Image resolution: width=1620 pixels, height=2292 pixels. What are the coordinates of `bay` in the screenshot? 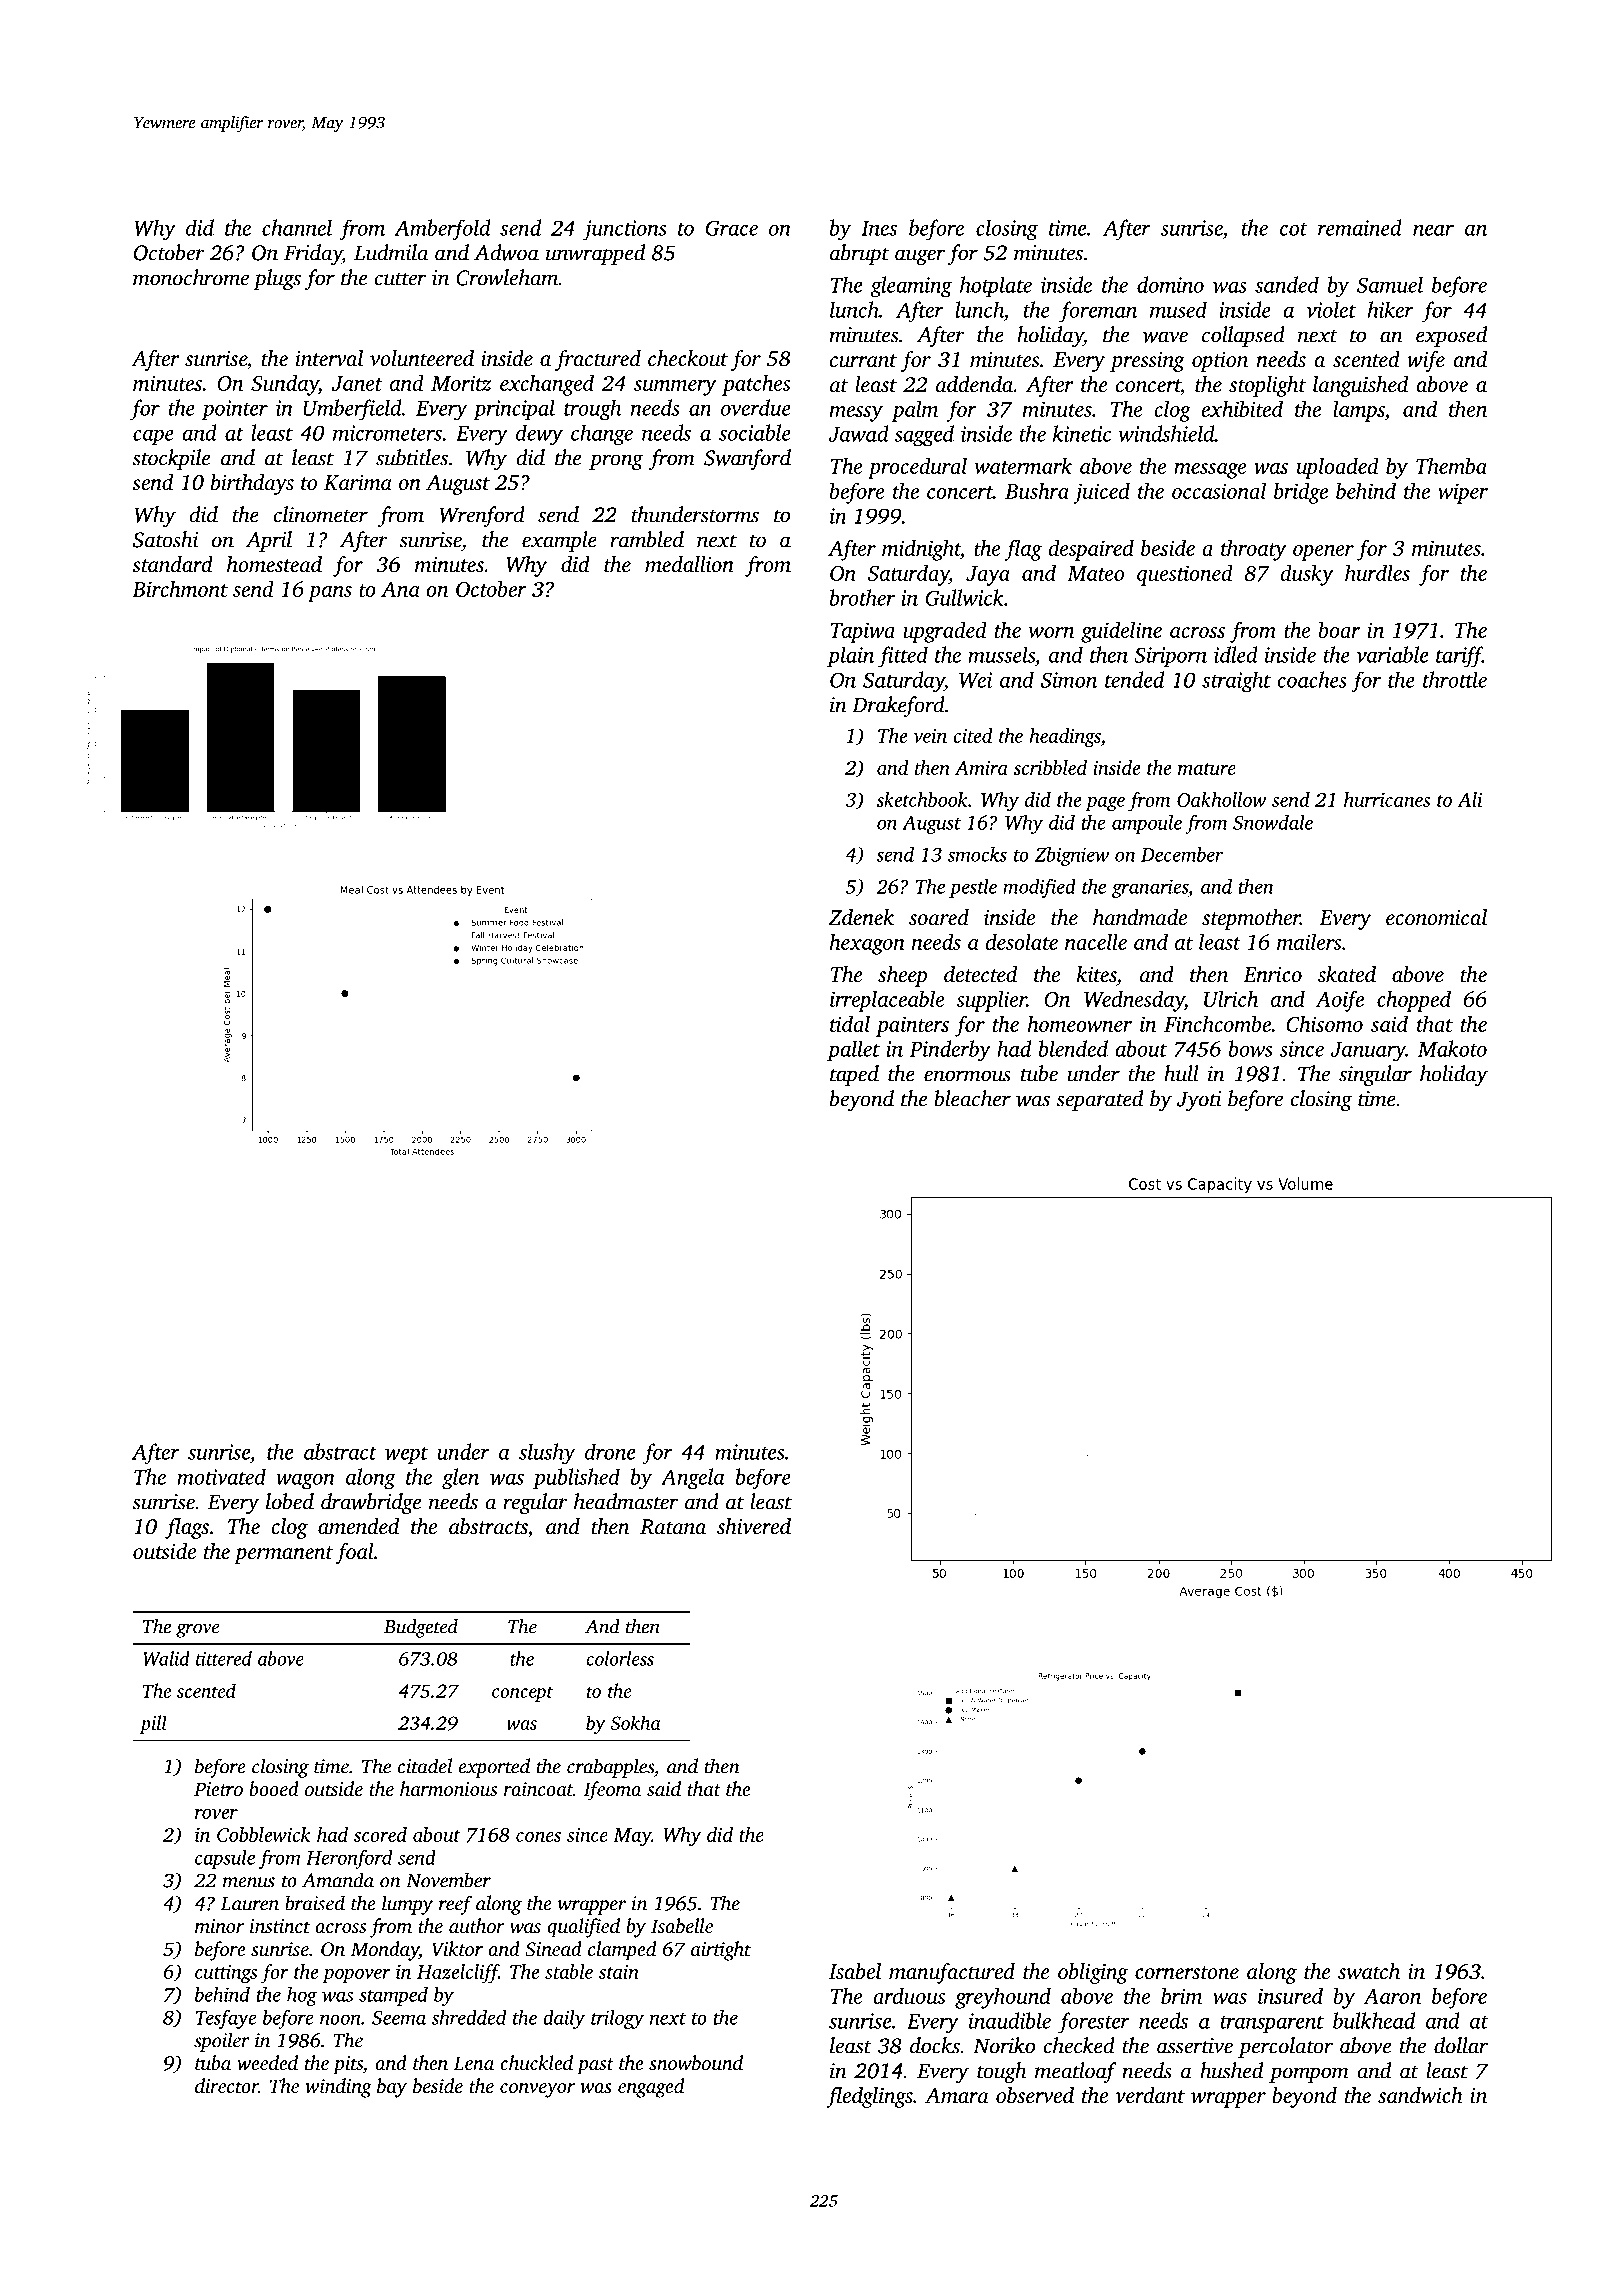 It's located at (392, 2088).
